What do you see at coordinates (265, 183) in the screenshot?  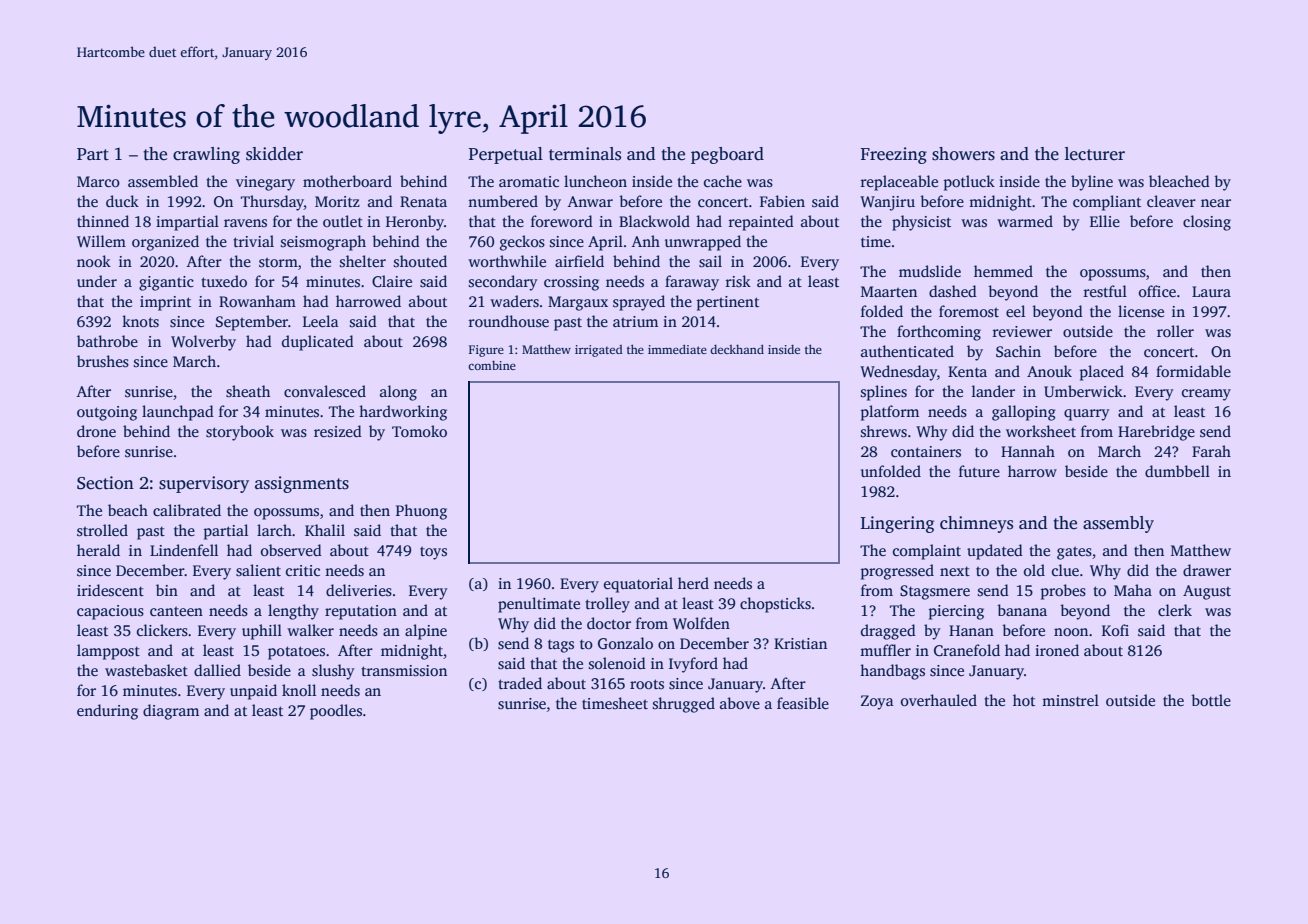 I see `vinegary` at bounding box center [265, 183].
